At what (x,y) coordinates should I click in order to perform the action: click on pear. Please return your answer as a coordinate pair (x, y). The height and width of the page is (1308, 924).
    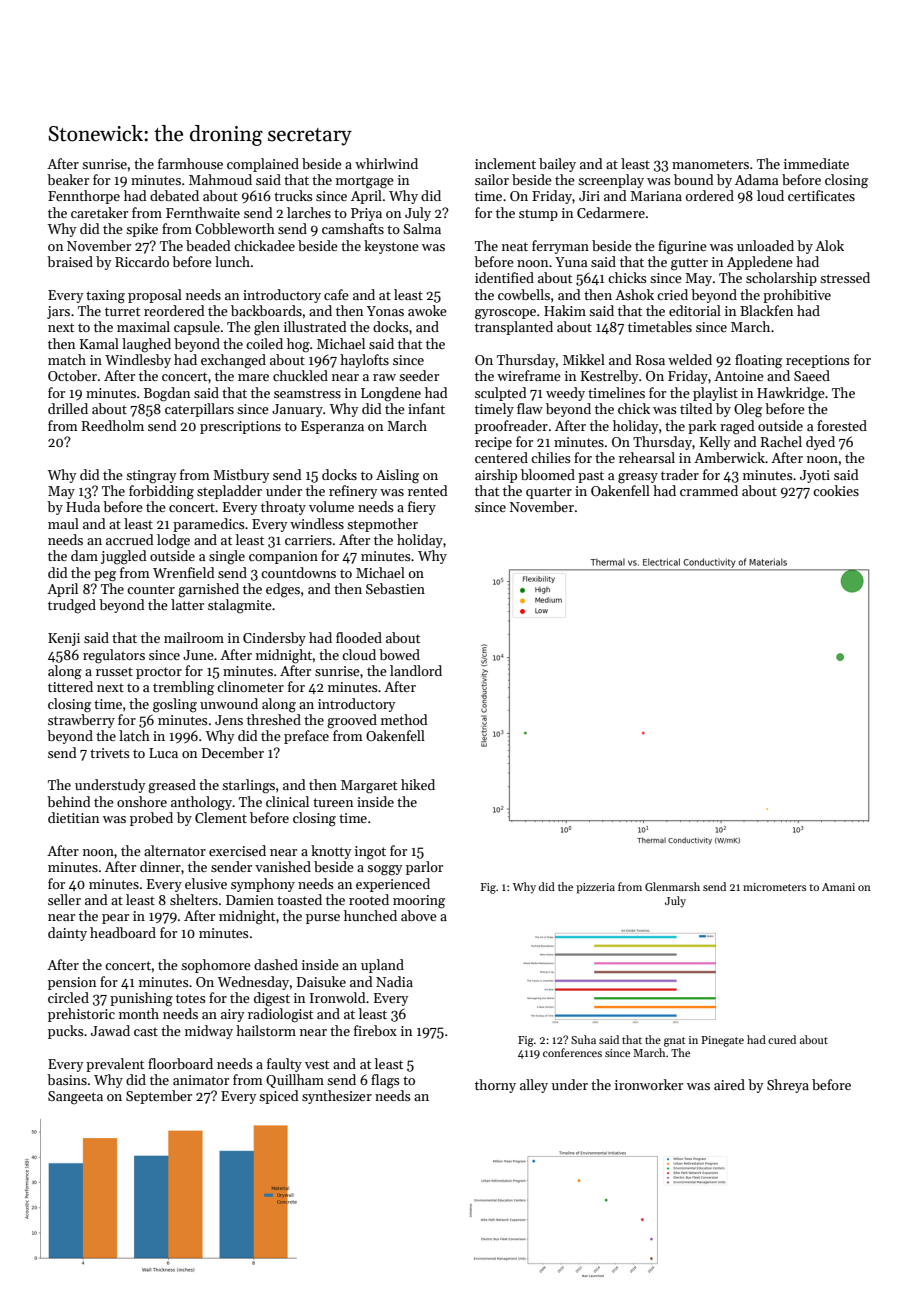
    Looking at the image, I should click on (115, 919).
